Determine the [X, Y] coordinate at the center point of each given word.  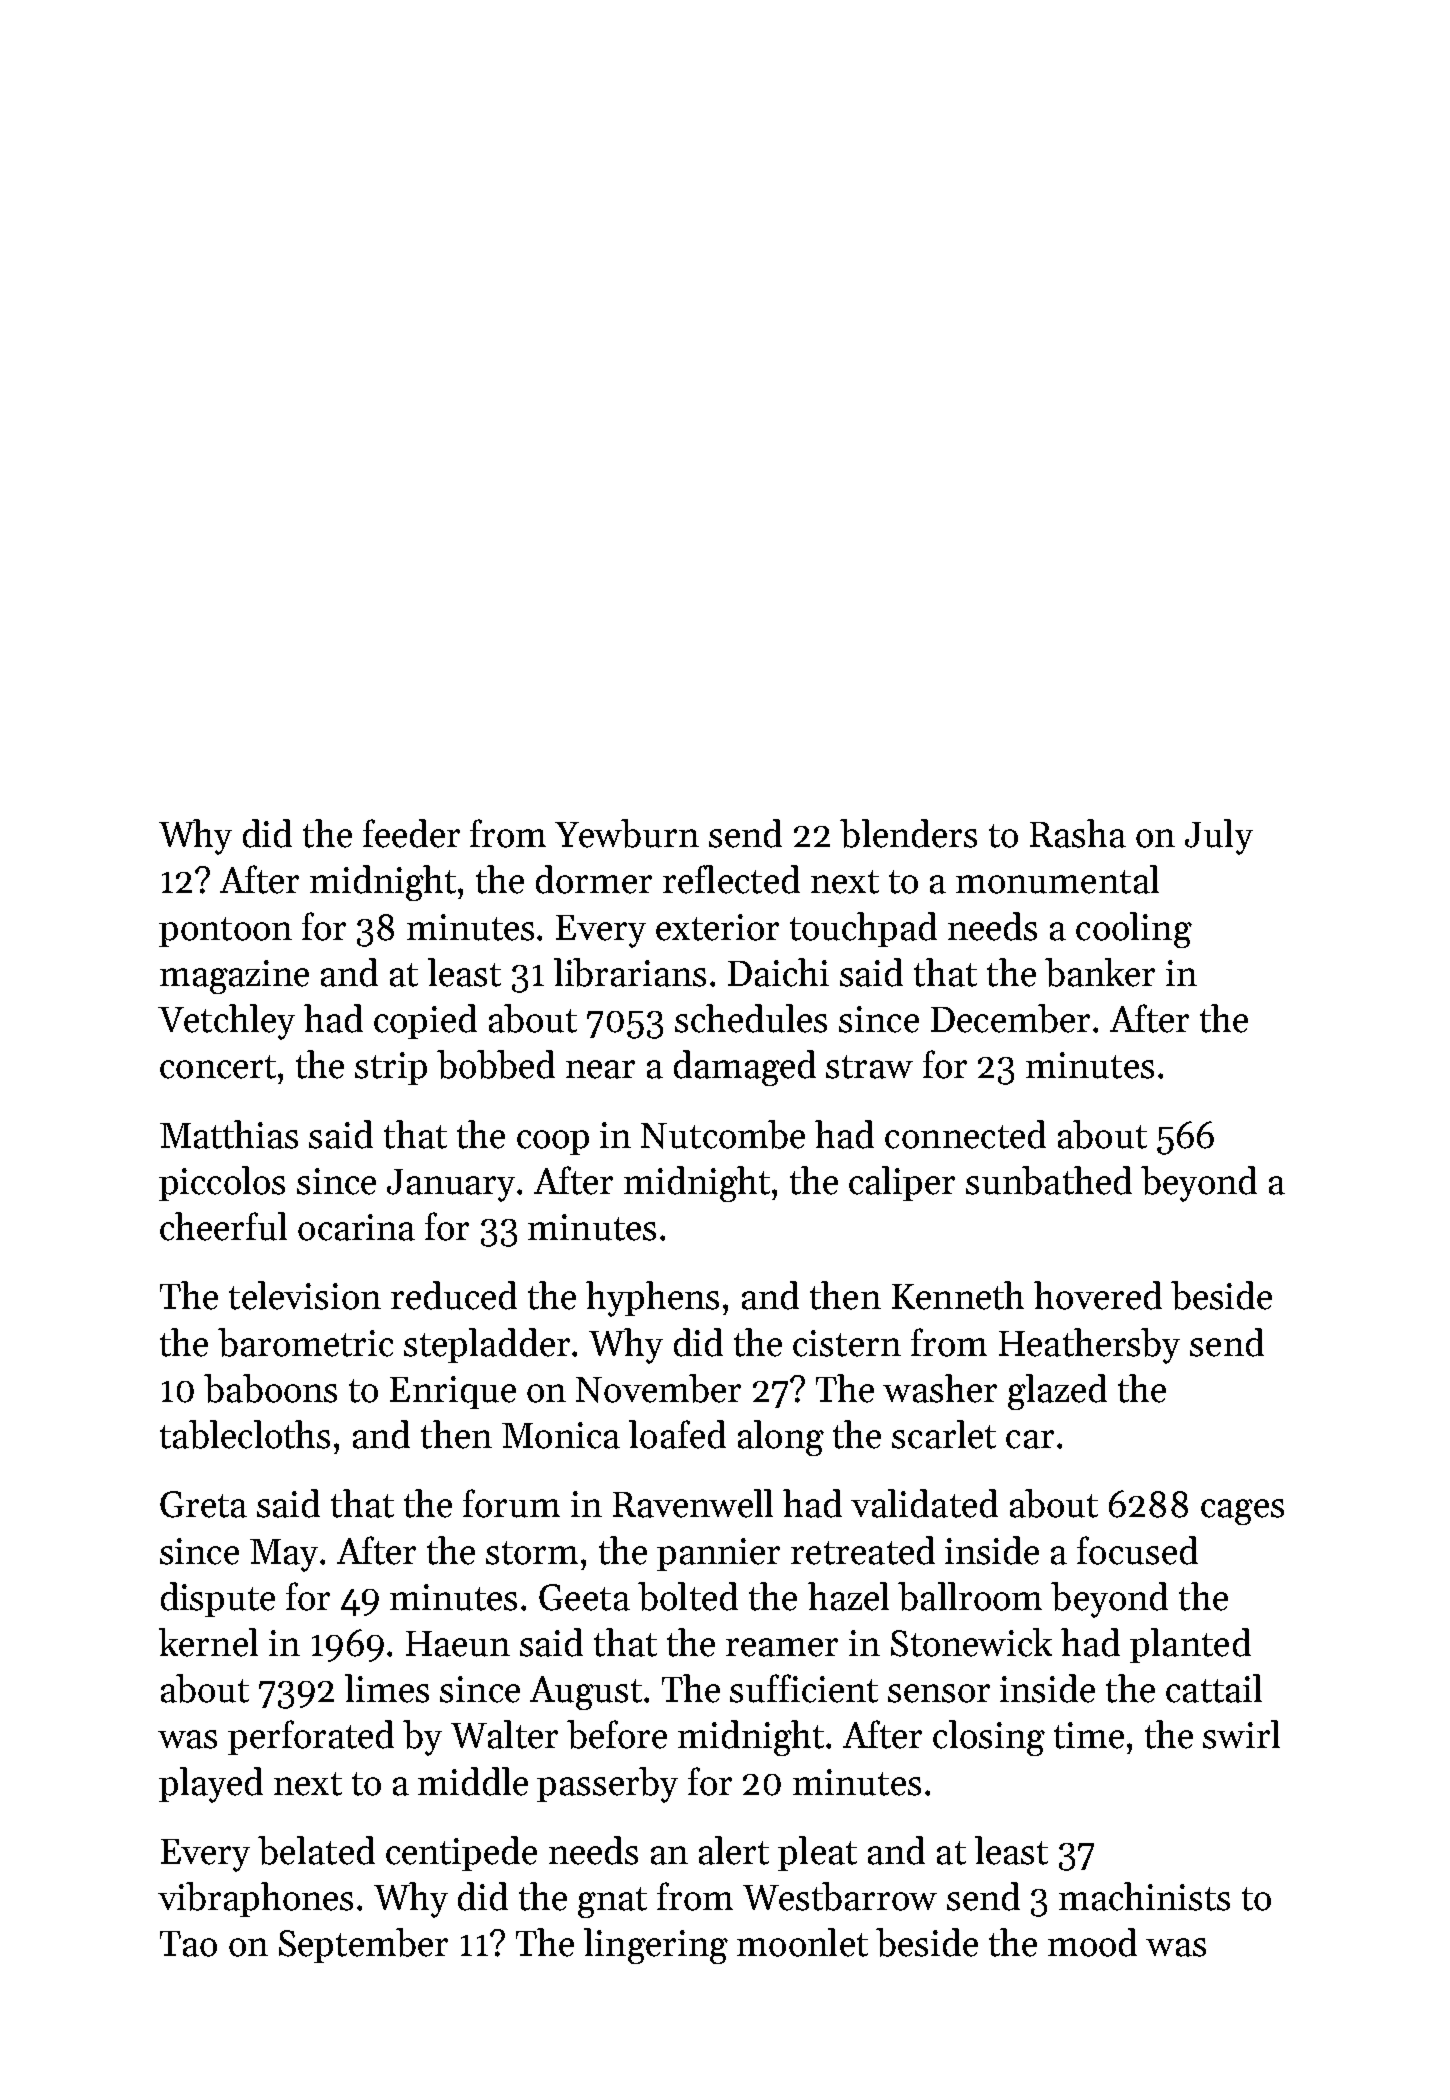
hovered [1098, 1295]
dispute [218, 1599]
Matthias [229, 1134]
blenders [908, 833]
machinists [1144, 1896]
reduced [454, 1295]
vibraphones [255, 1899]
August [586, 1693]
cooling [1134, 930]
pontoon [225, 932]
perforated [311, 1737]
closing [989, 1738]
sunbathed [1049, 1180]
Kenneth [958, 1295]
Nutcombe [723, 1134]
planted [1190, 1645]
